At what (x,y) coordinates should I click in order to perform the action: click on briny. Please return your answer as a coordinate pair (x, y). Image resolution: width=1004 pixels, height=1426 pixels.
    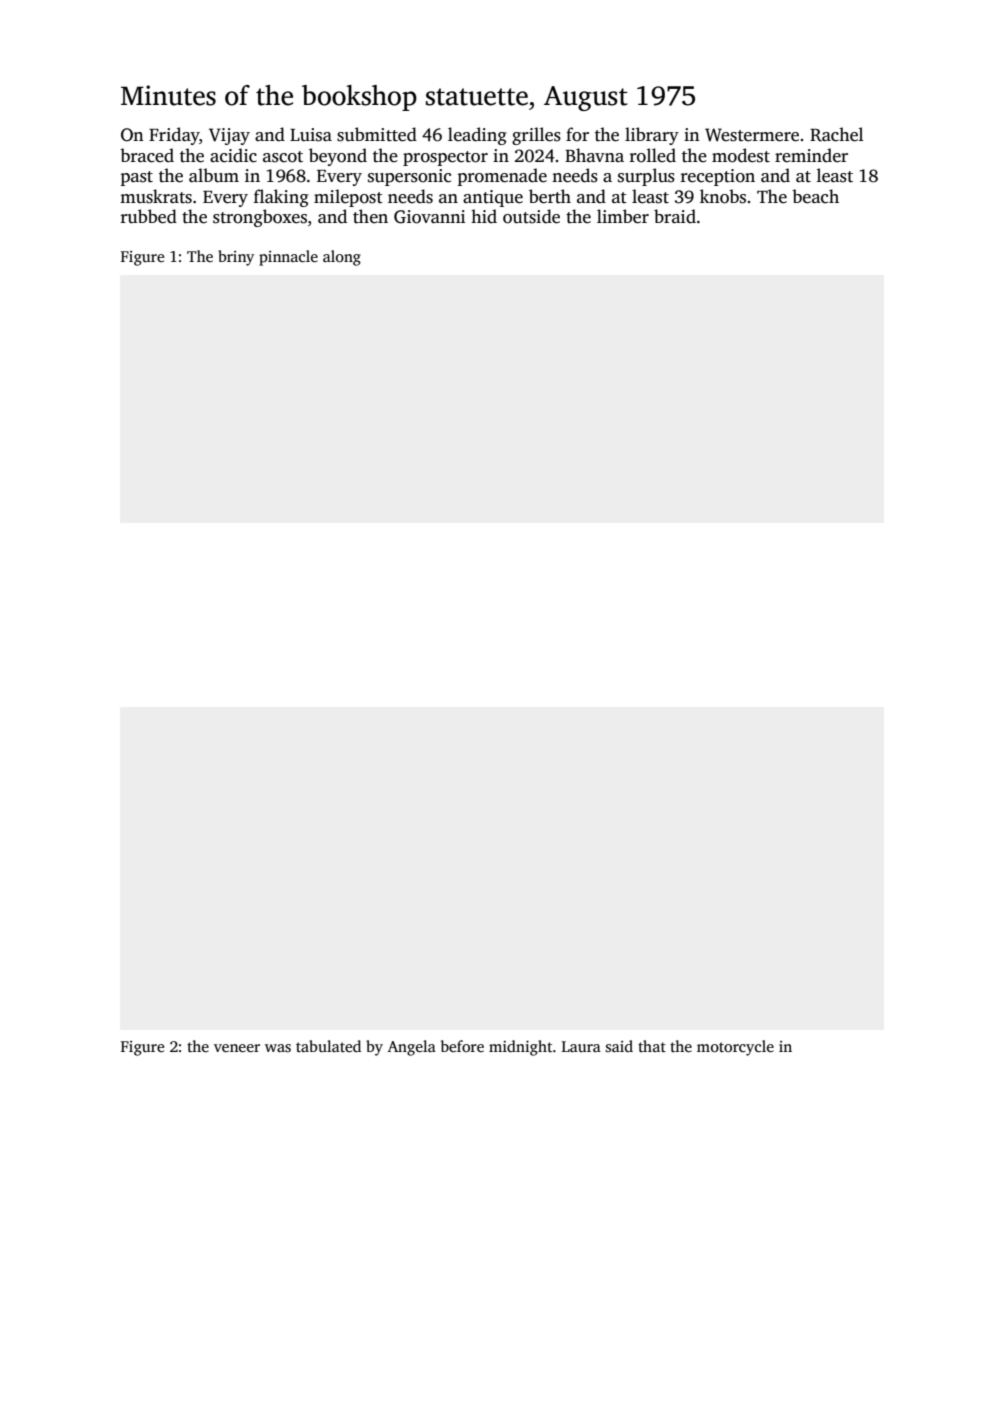
    Looking at the image, I should click on (236, 258).
